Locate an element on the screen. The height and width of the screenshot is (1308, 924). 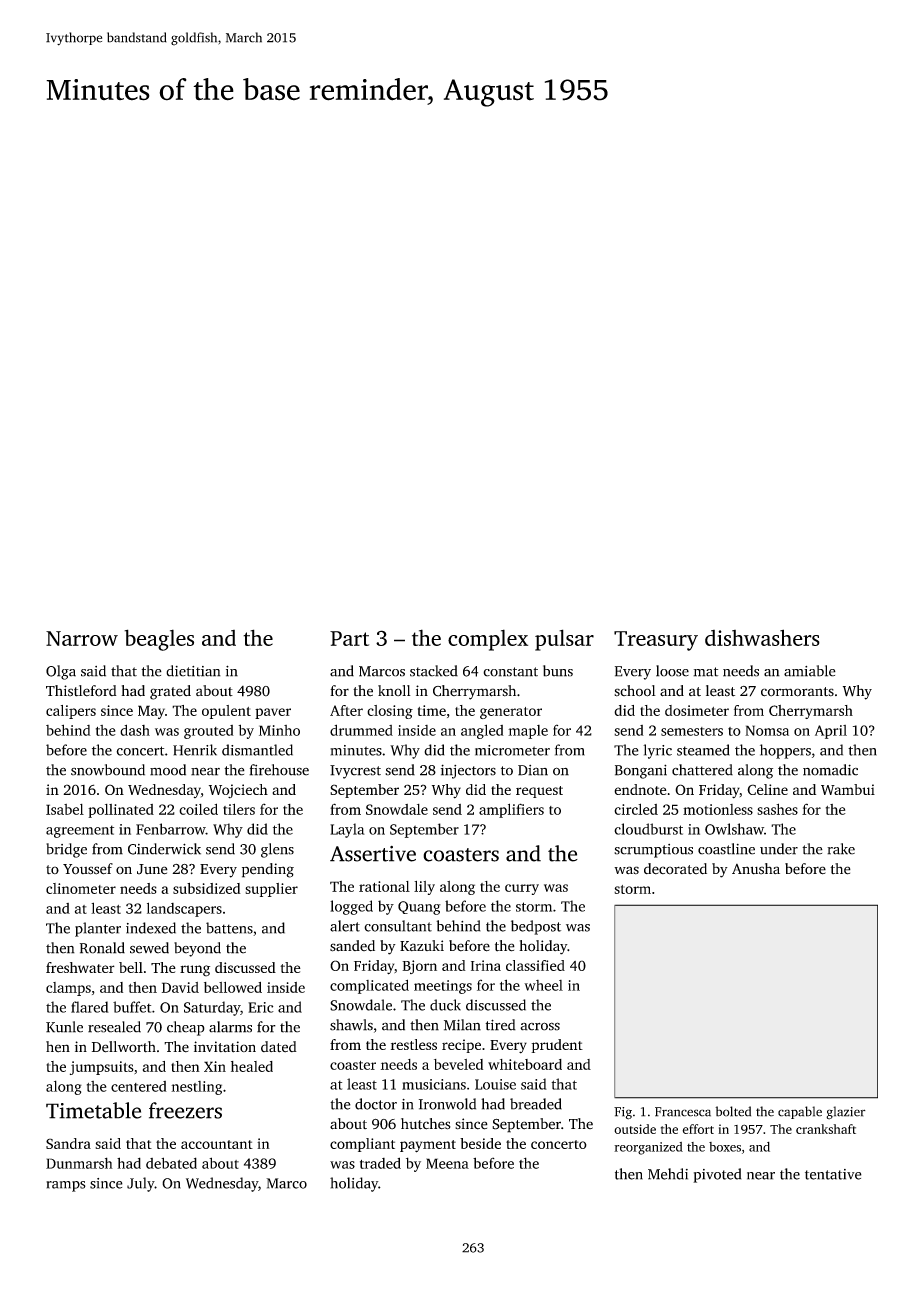
semesters is located at coordinates (692, 731).
